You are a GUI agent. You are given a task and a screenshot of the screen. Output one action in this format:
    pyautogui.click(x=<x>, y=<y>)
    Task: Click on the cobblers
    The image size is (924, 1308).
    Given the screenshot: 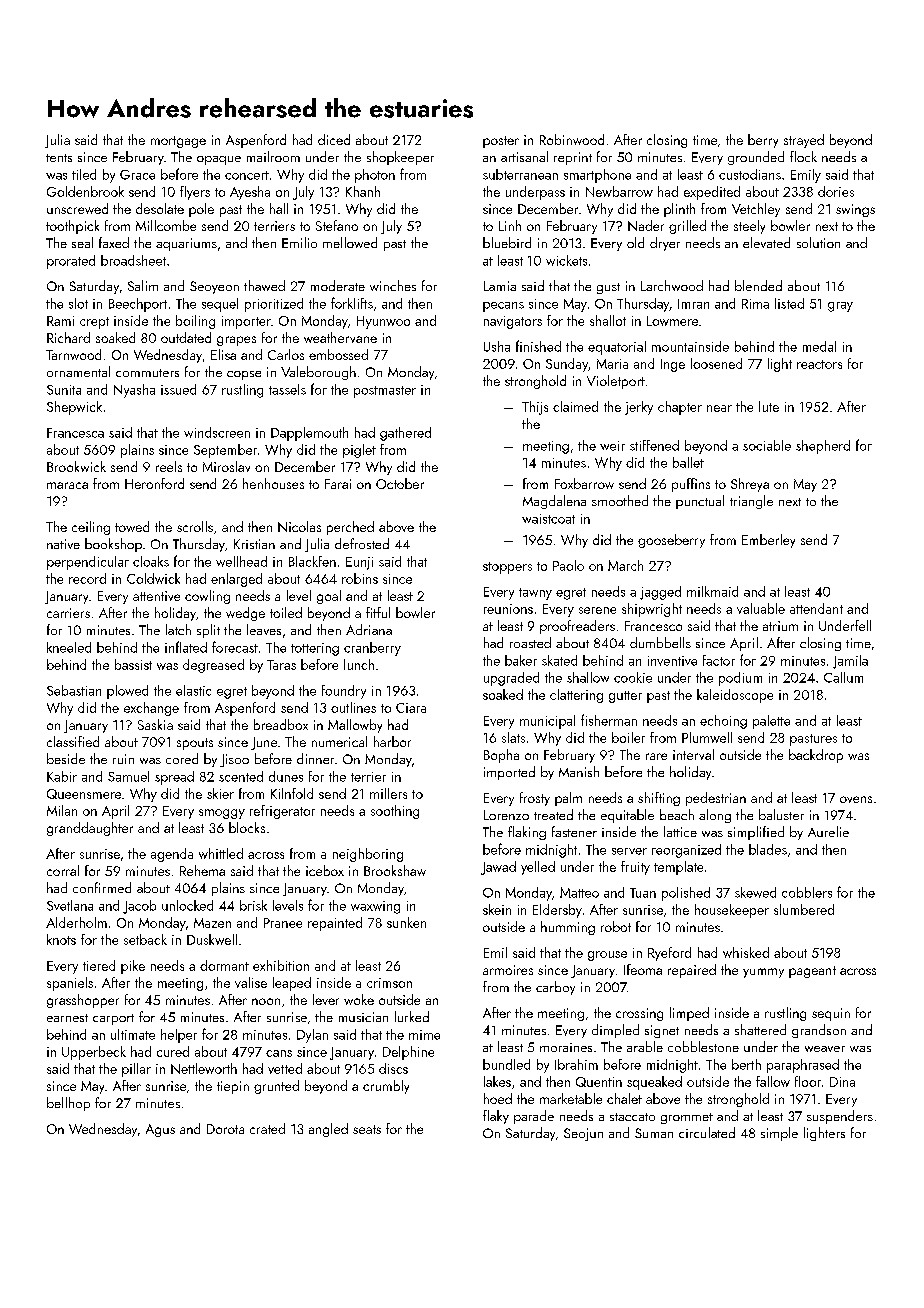 What is the action you would take?
    pyautogui.click(x=807, y=892)
